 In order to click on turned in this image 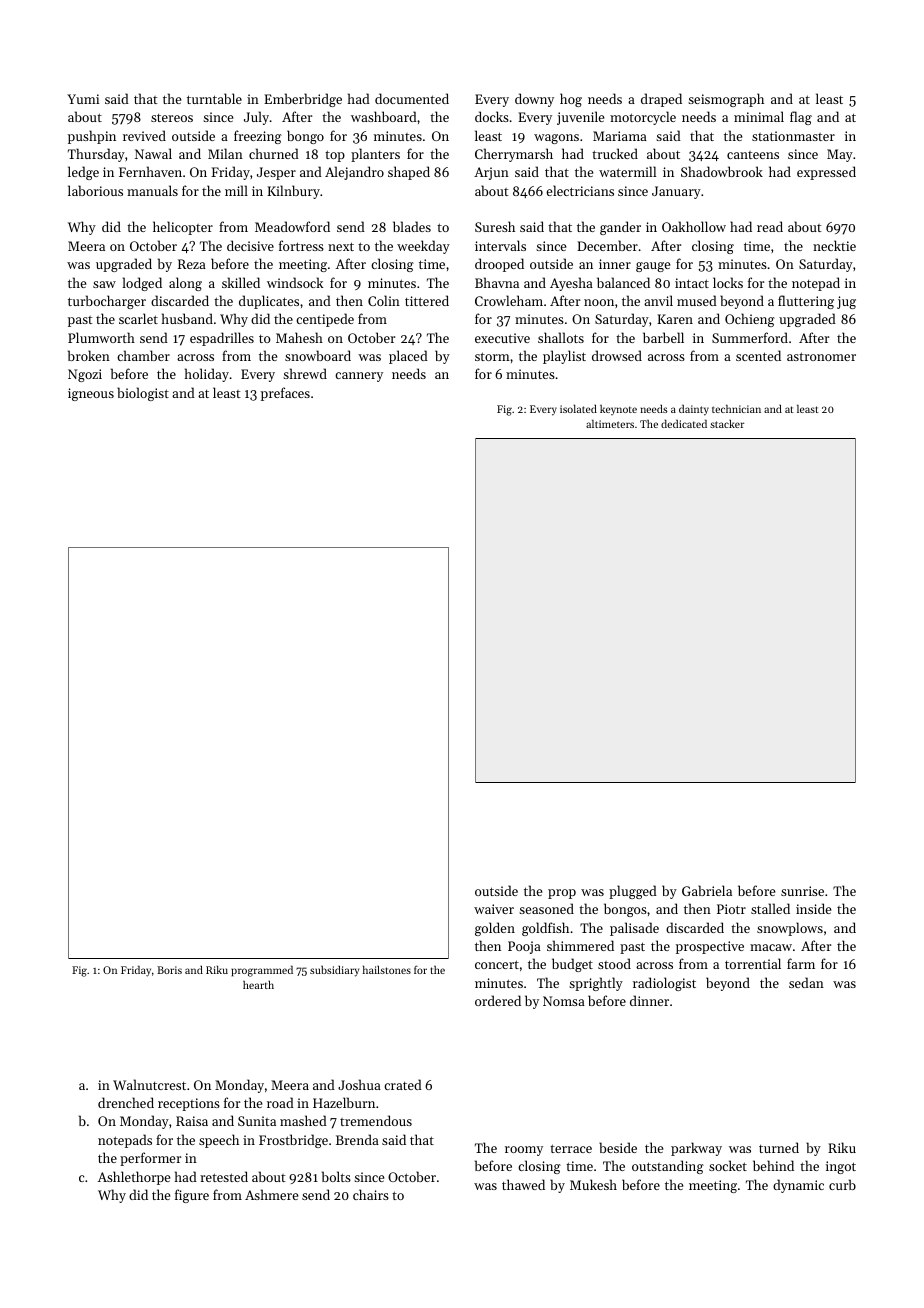, I will do `click(779, 1147)`.
